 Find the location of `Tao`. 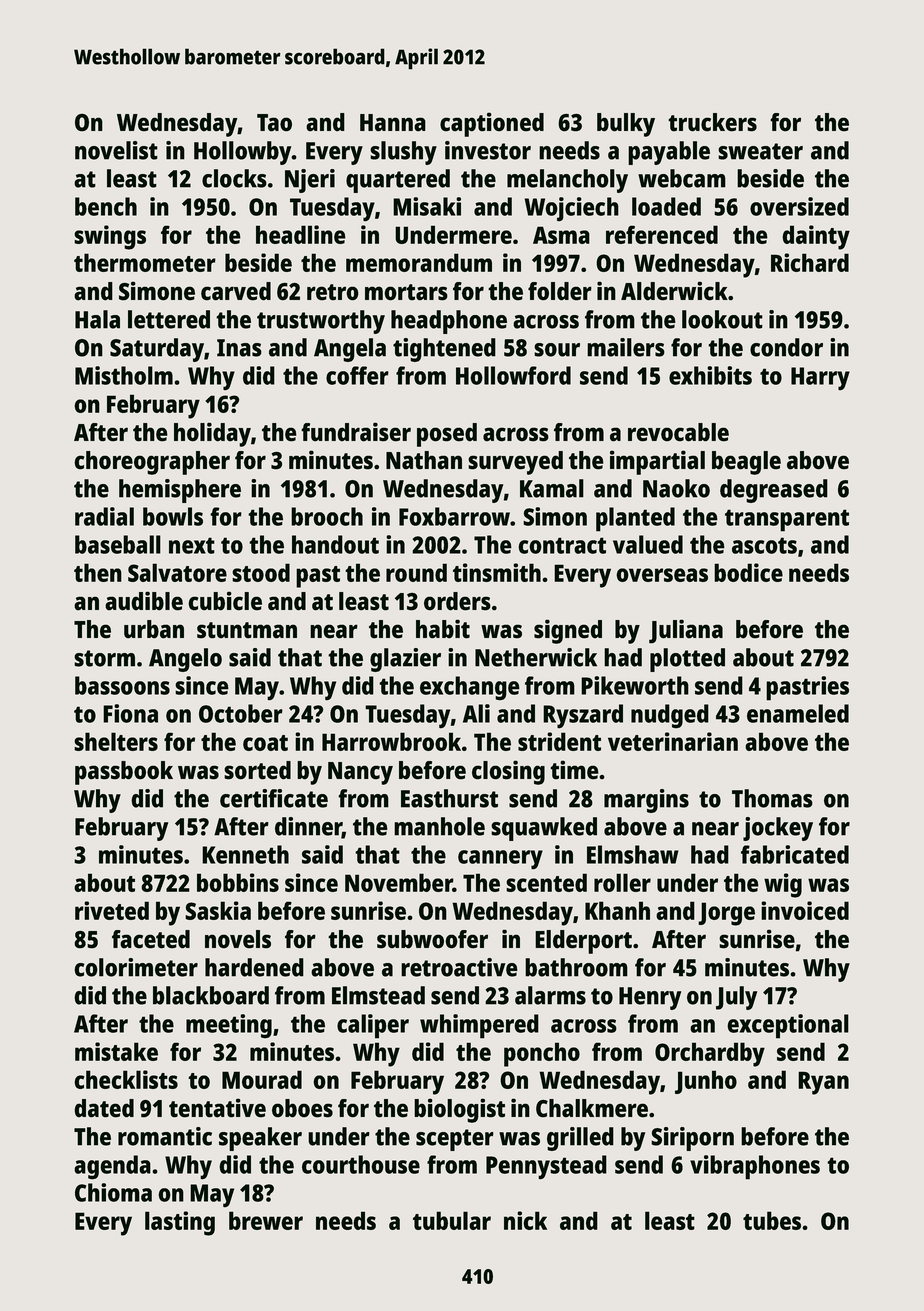

Tao is located at coordinates (274, 123).
